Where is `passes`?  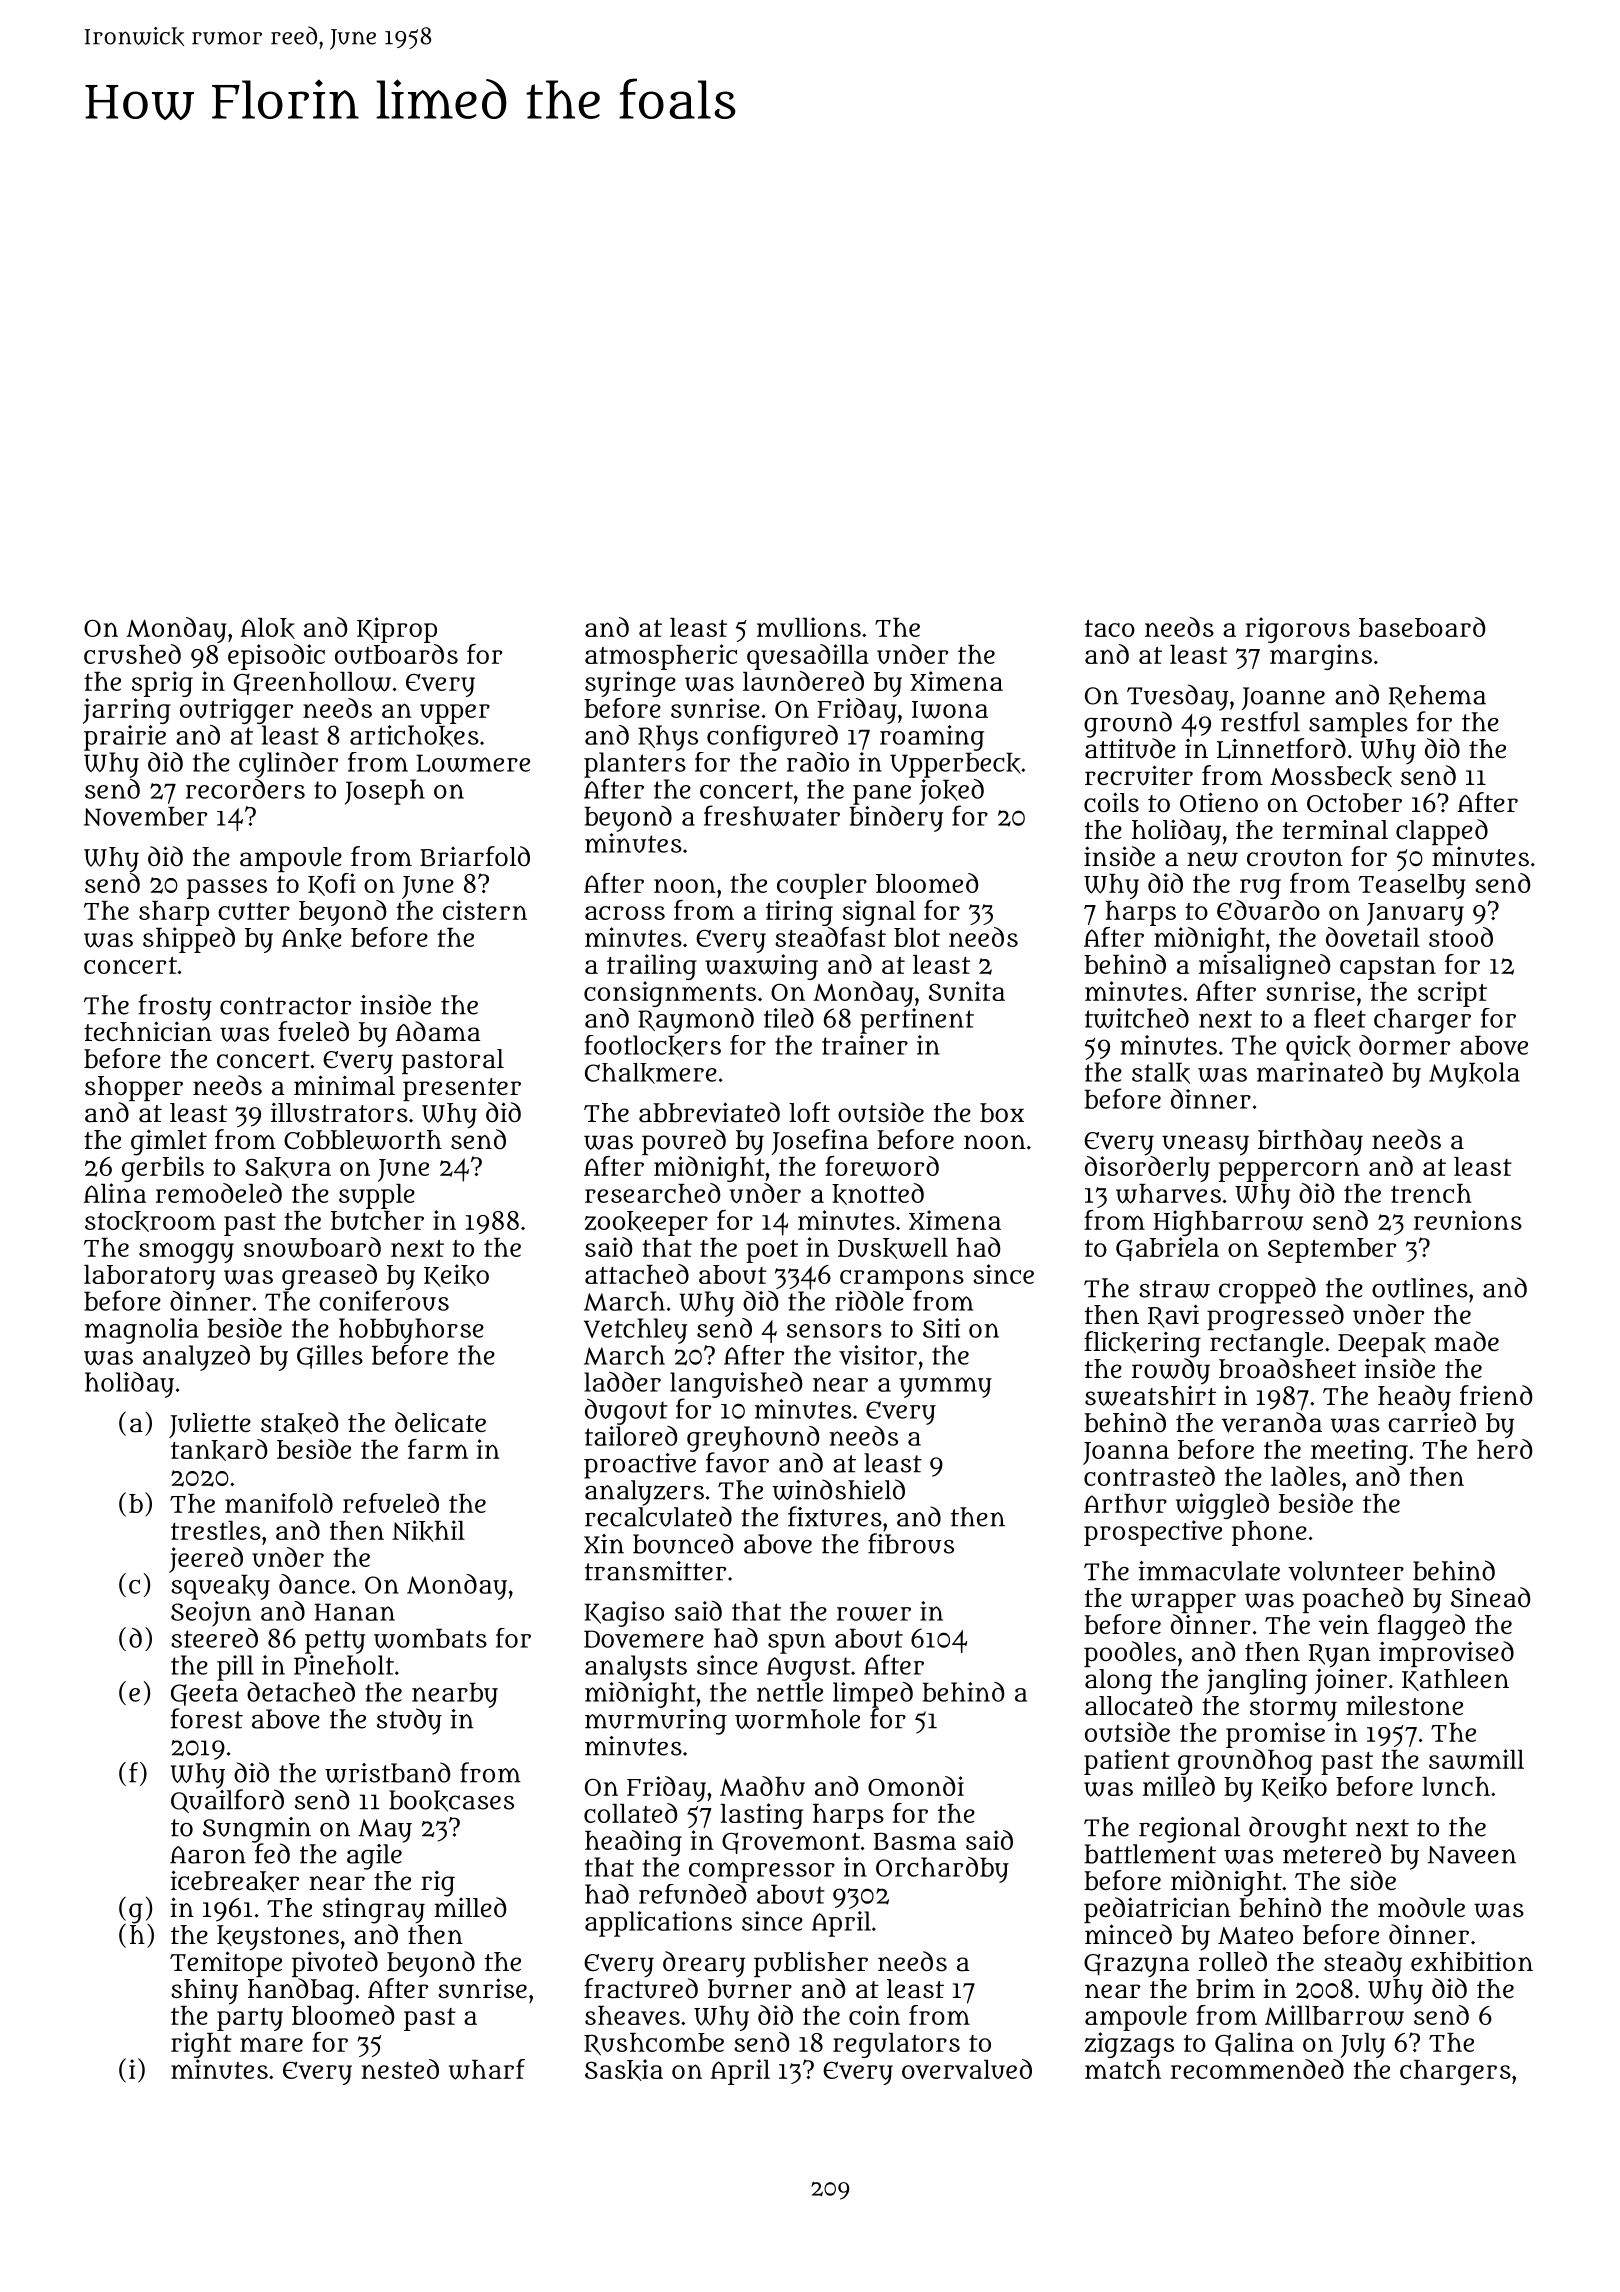
passes is located at coordinates (227, 889).
